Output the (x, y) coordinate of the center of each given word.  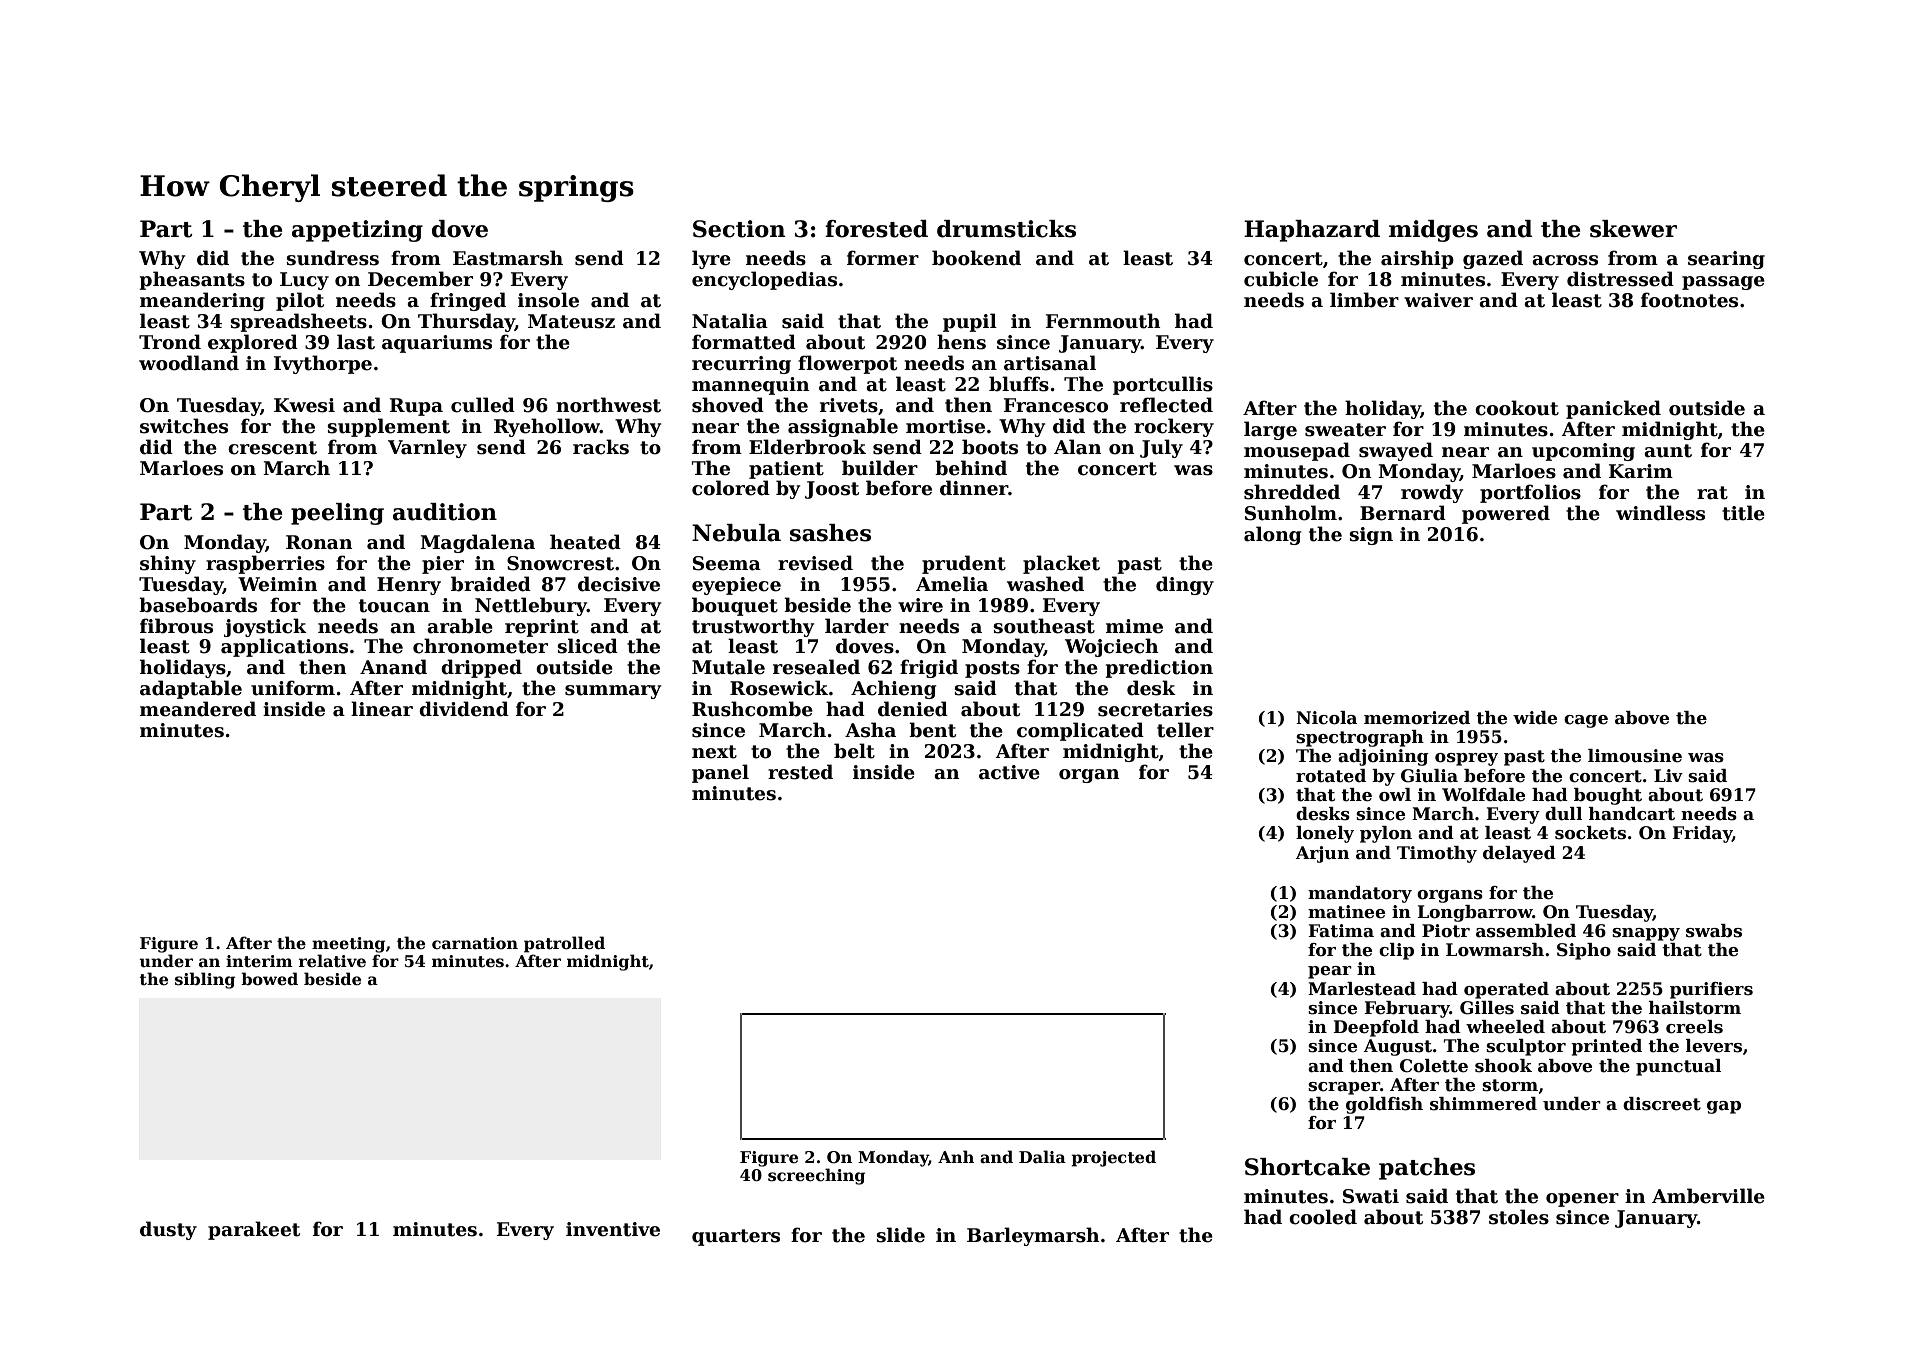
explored (253, 343)
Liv (1668, 775)
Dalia (1042, 1156)
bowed (269, 979)
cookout (1517, 408)
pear (1330, 972)
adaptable (191, 689)
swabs (1714, 931)
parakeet (254, 1230)
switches (184, 426)
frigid (929, 668)
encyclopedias (764, 280)
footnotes (1689, 300)
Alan (1077, 447)
